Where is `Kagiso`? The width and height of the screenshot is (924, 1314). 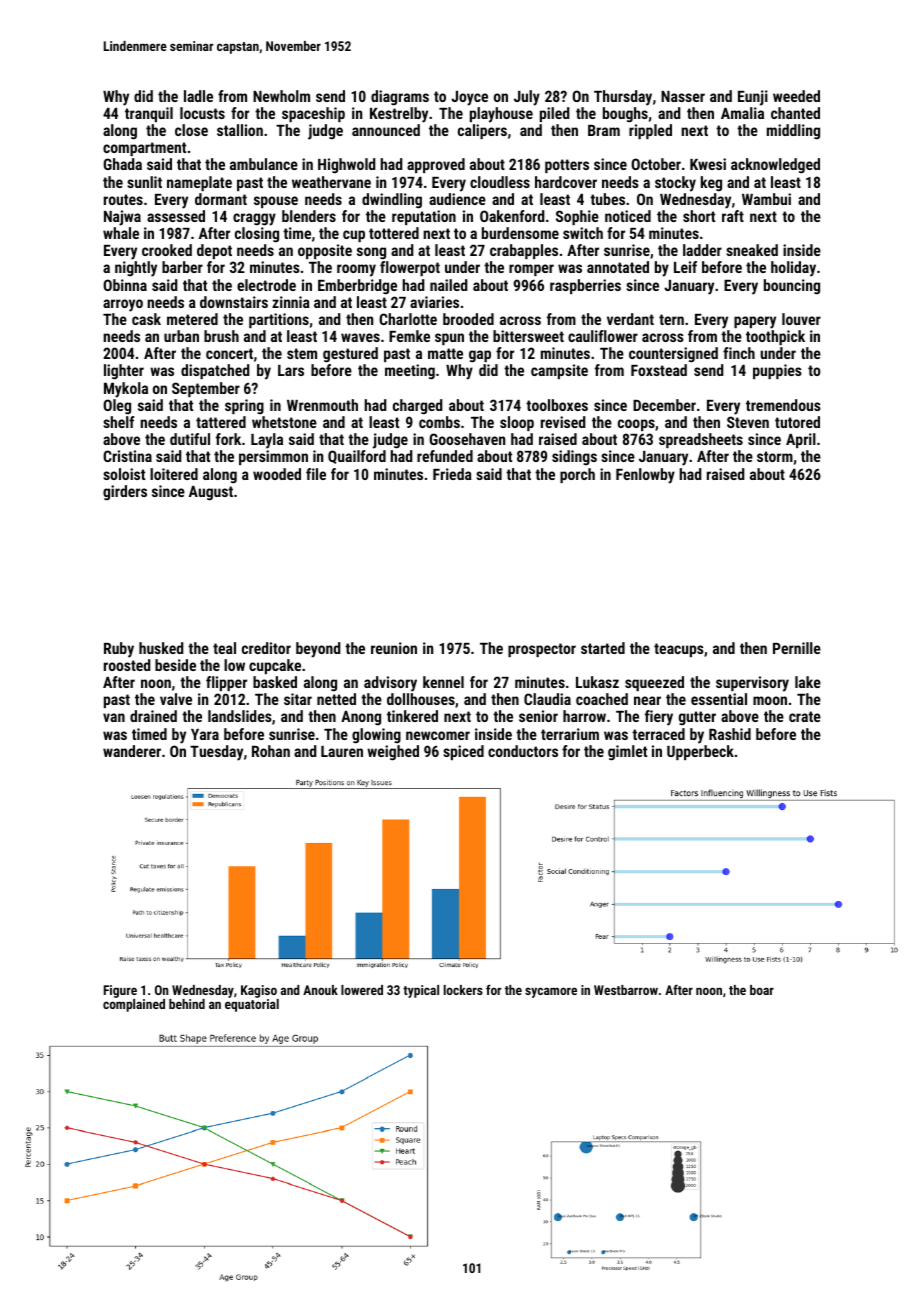 Kagiso is located at coordinates (259, 991).
